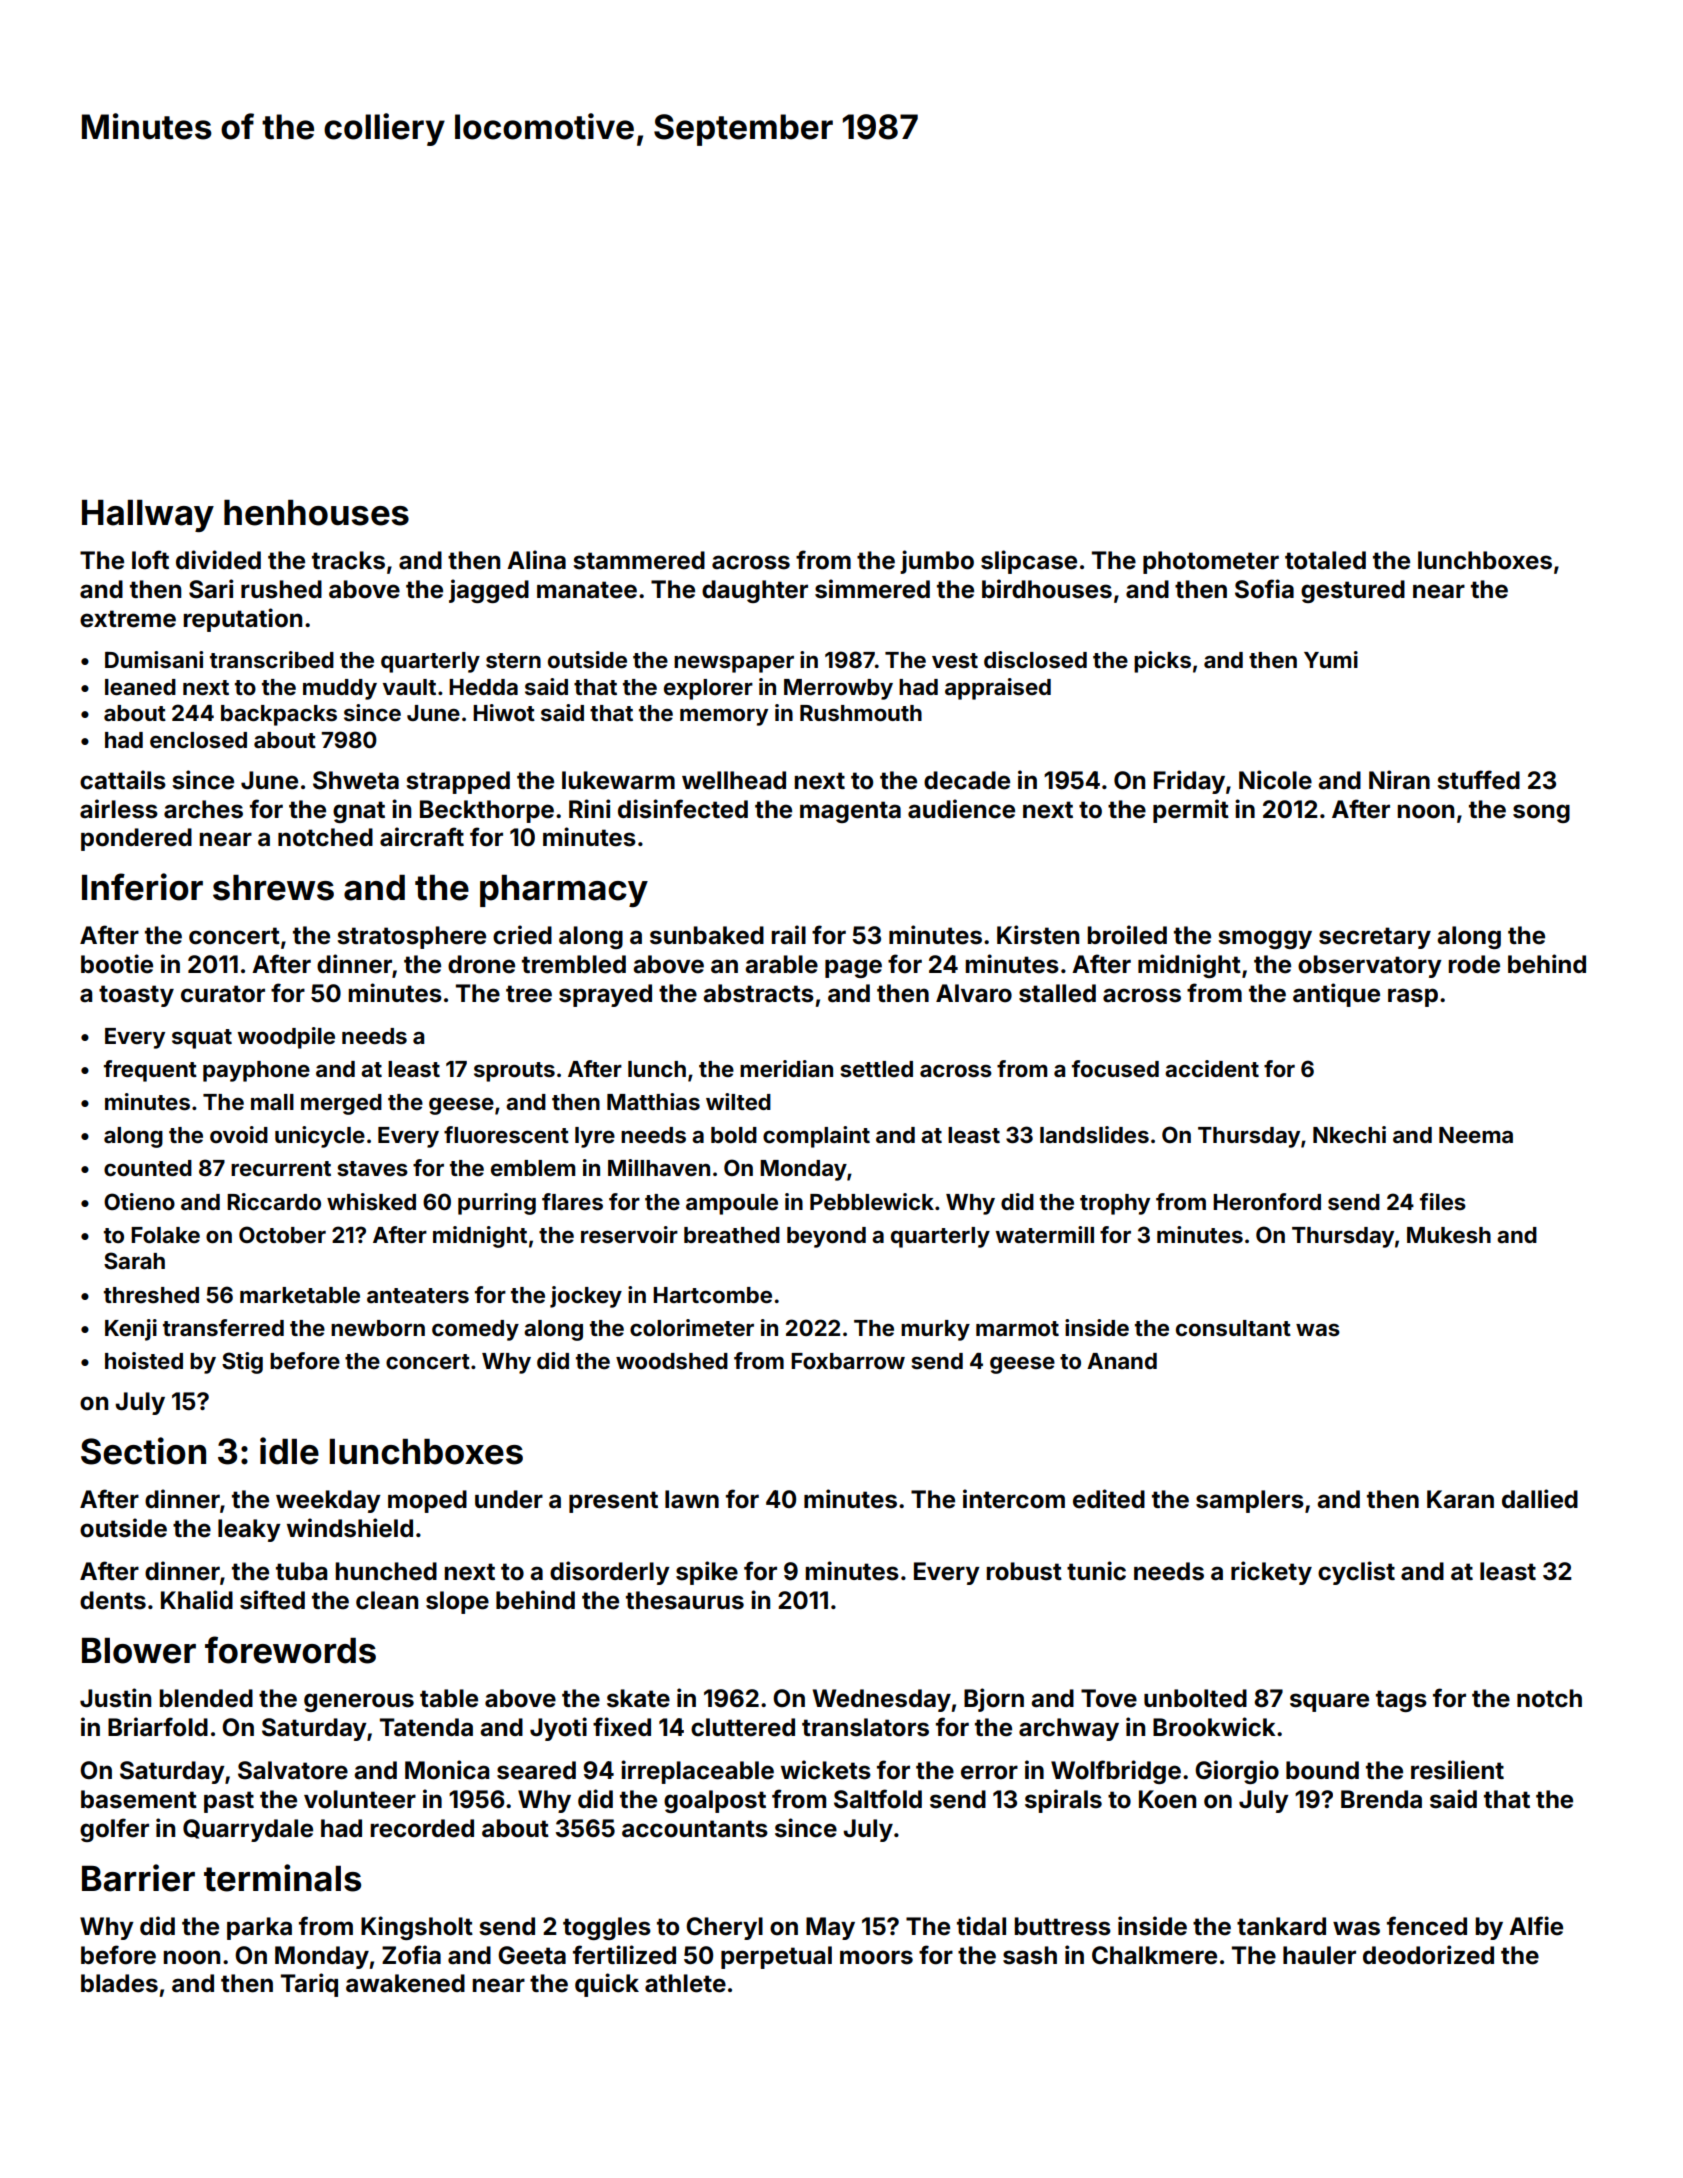 The height and width of the document is (2178, 1683). I want to click on terminals, so click(282, 1878).
